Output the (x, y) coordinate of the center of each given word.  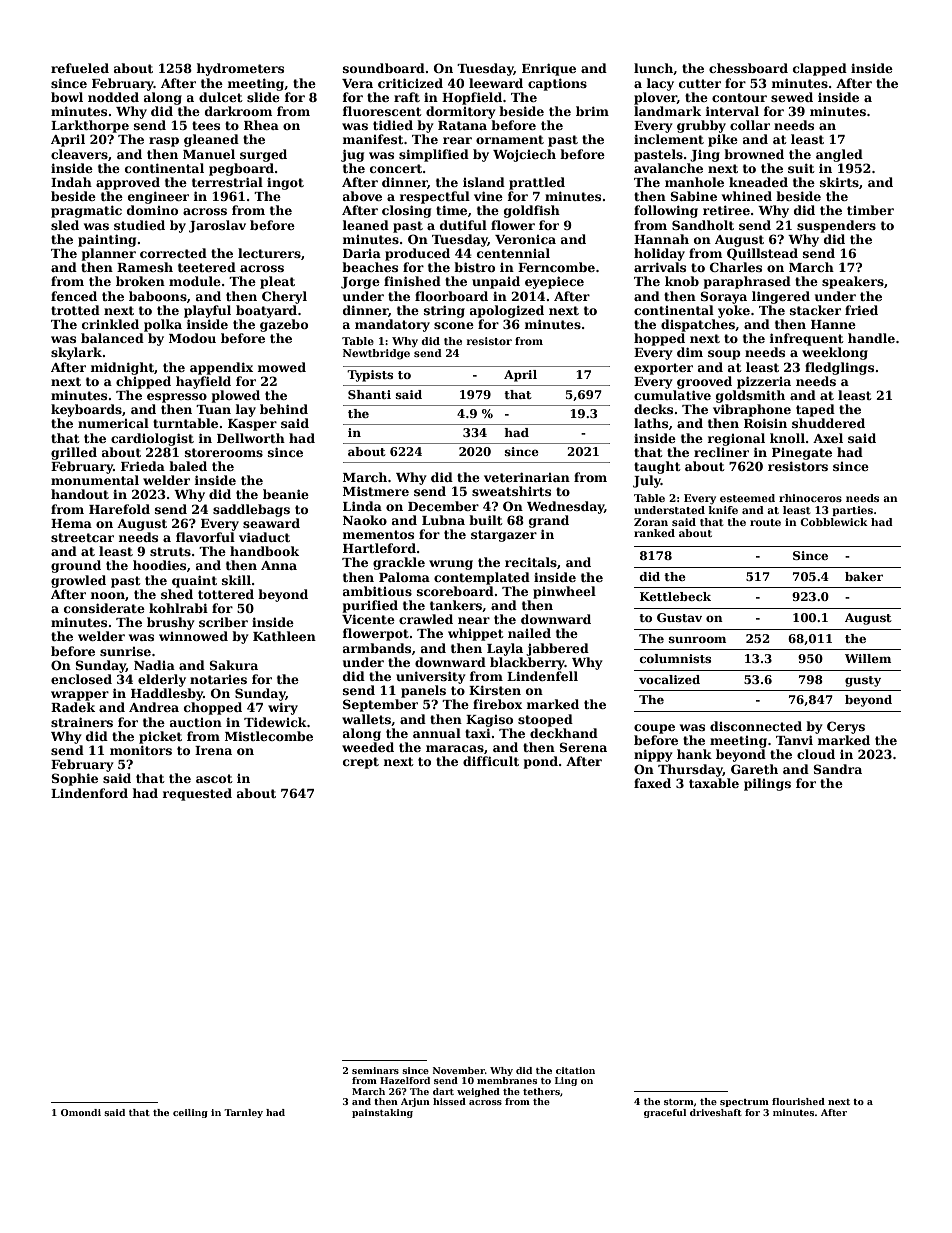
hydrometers (240, 69)
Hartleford (379, 548)
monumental (95, 480)
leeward (496, 83)
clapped (820, 69)
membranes (507, 1080)
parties (852, 511)
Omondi (81, 1112)
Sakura (233, 665)
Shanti (369, 394)
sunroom (697, 639)
